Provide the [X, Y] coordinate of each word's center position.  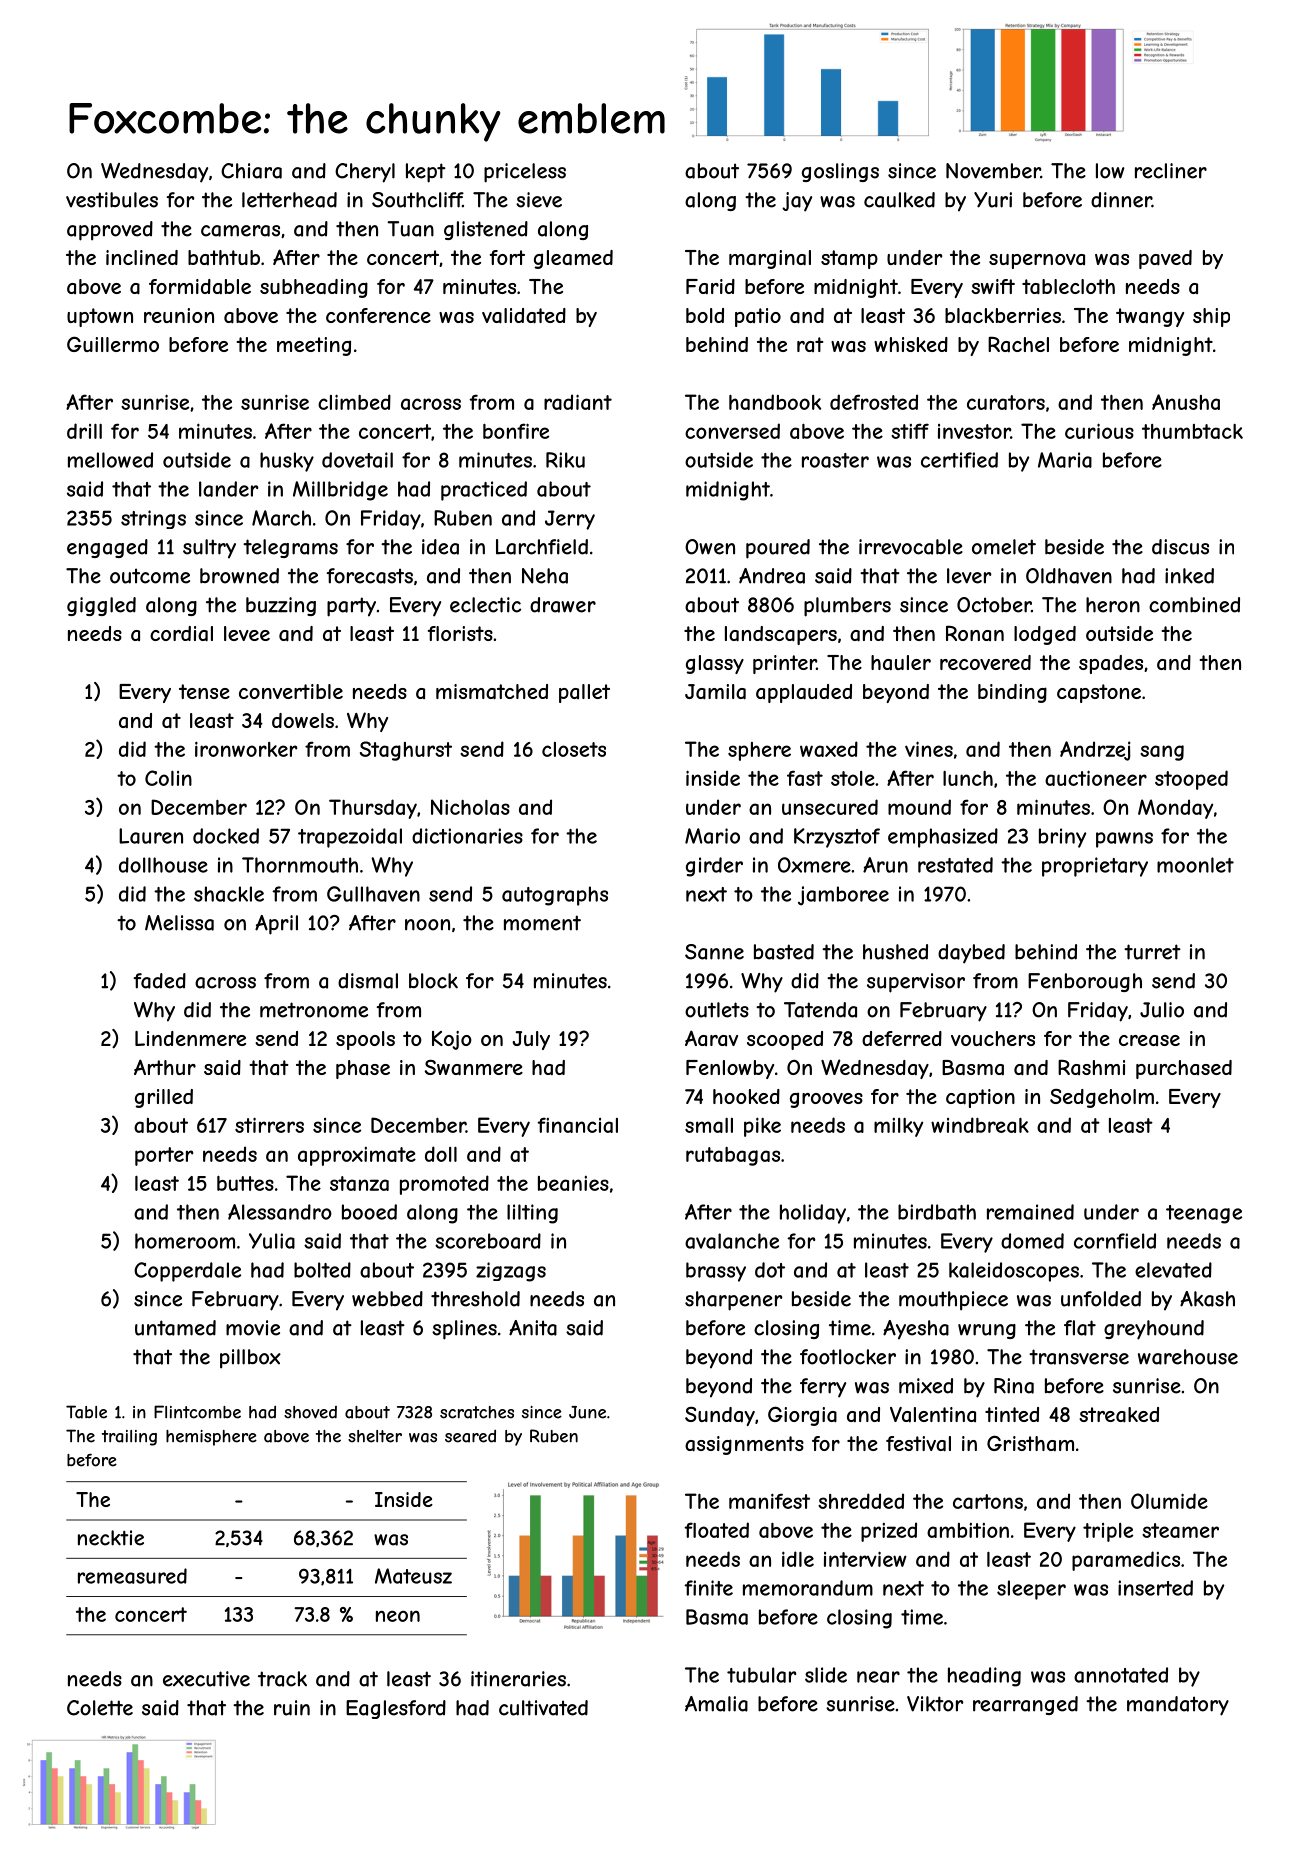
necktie [111, 1538]
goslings [840, 172]
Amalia [716, 1704]
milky [898, 1127]
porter [164, 1156]
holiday [813, 1214]
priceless [525, 173]
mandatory [1178, 1706]
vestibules [112, 200]
